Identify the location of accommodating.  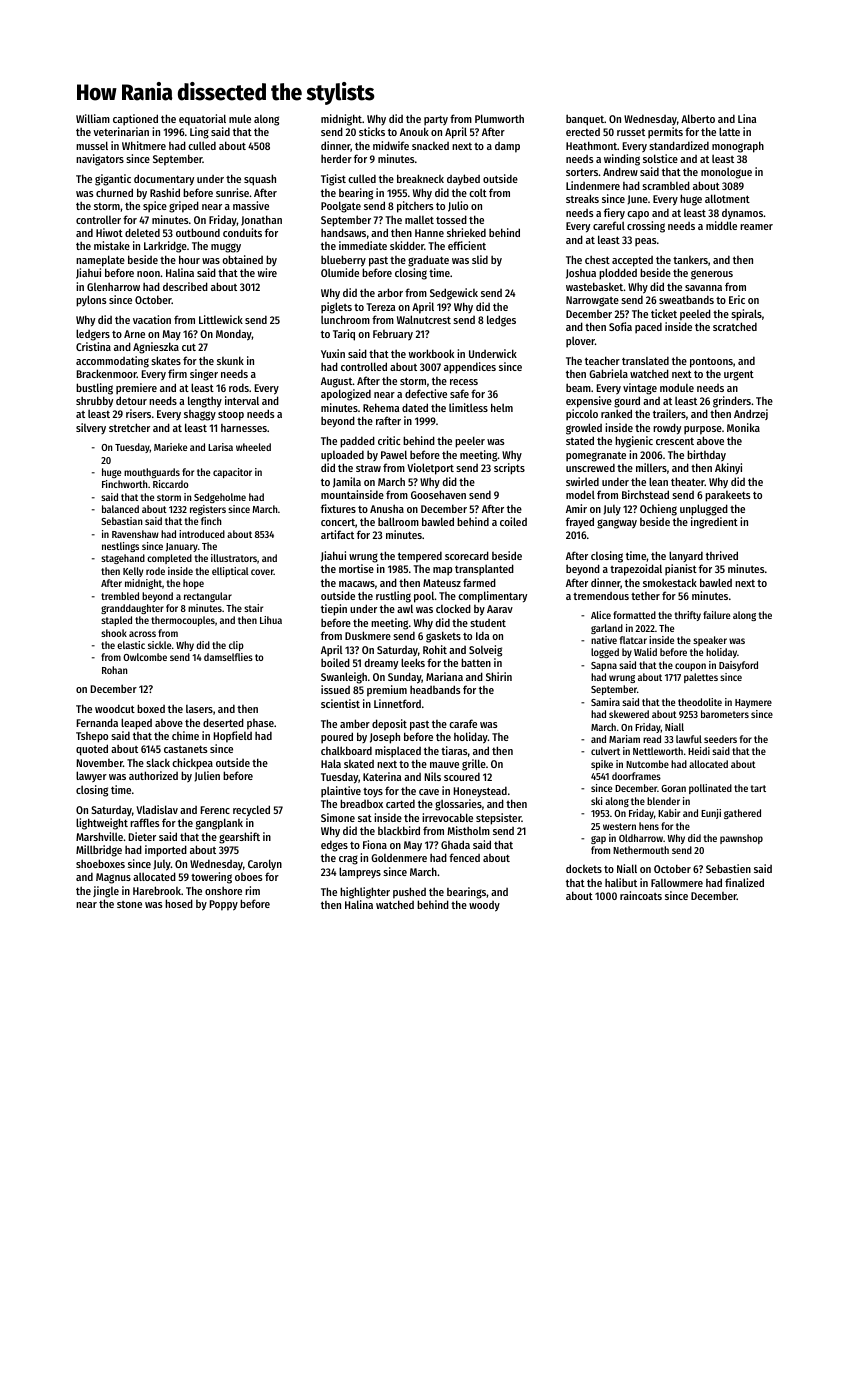
(112, 362).
